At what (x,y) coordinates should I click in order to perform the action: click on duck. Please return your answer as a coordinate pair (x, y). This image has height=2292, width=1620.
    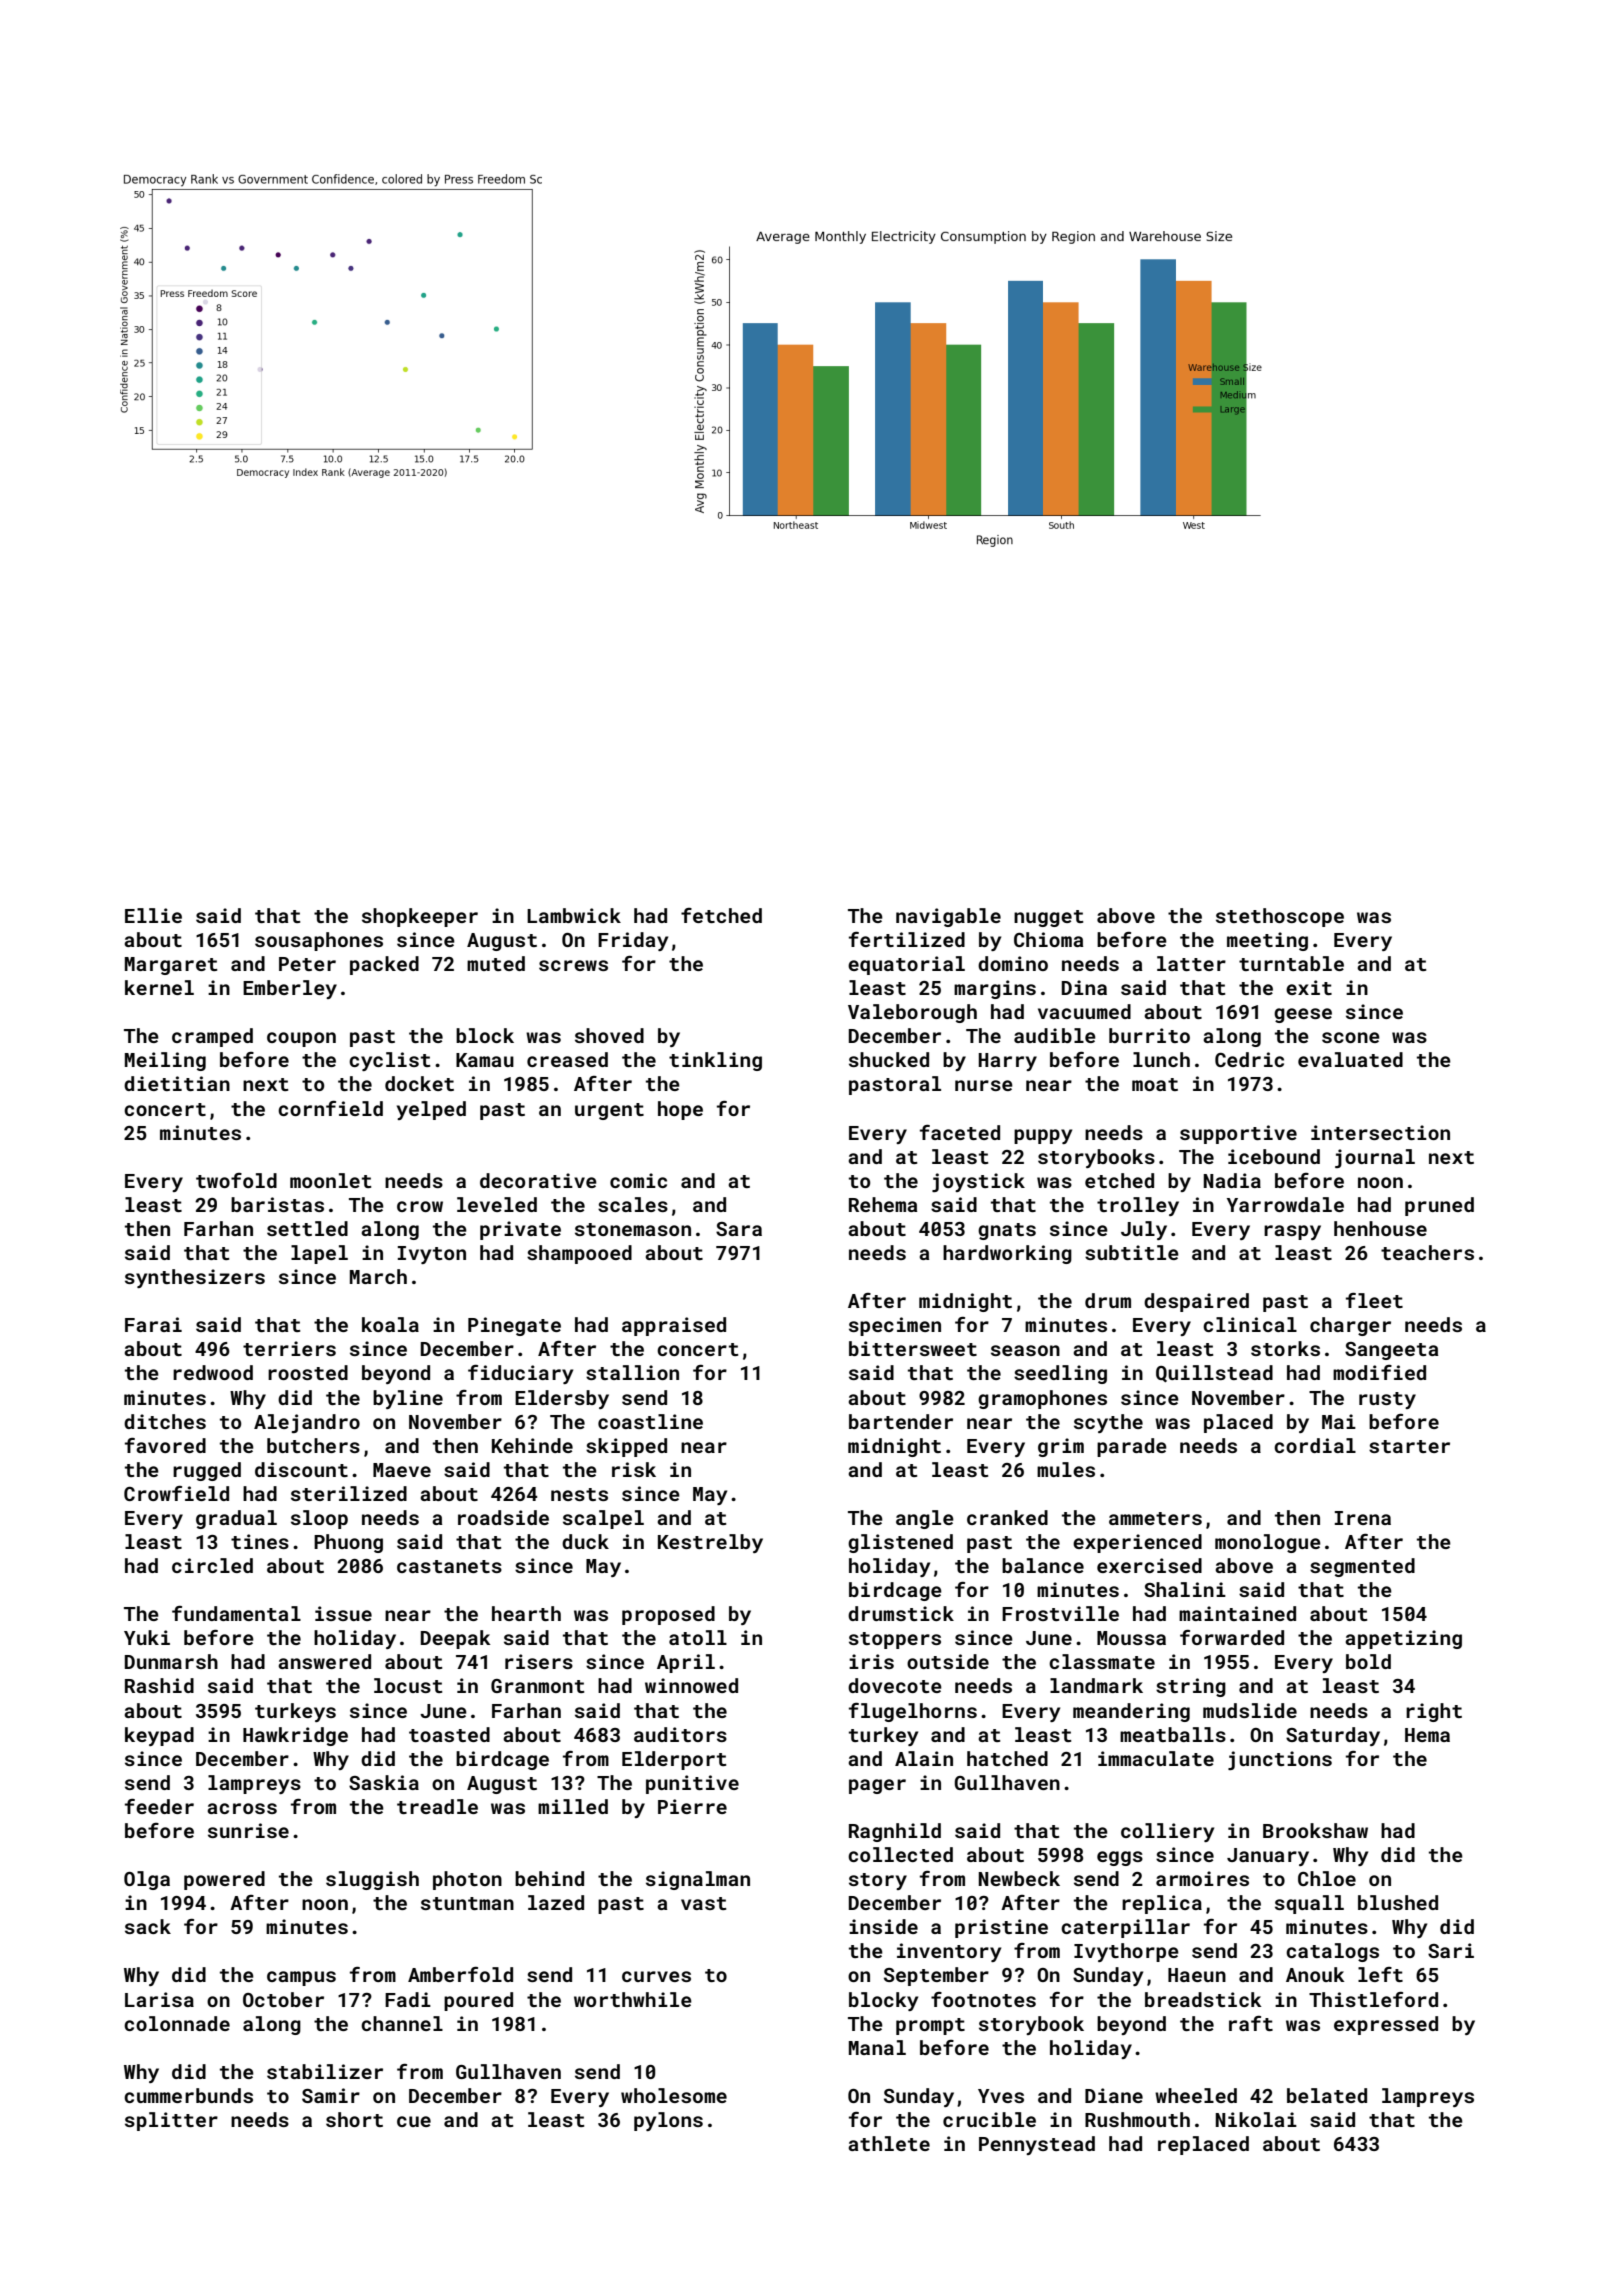
    Looking at the image, I should click on (585, 1541).
